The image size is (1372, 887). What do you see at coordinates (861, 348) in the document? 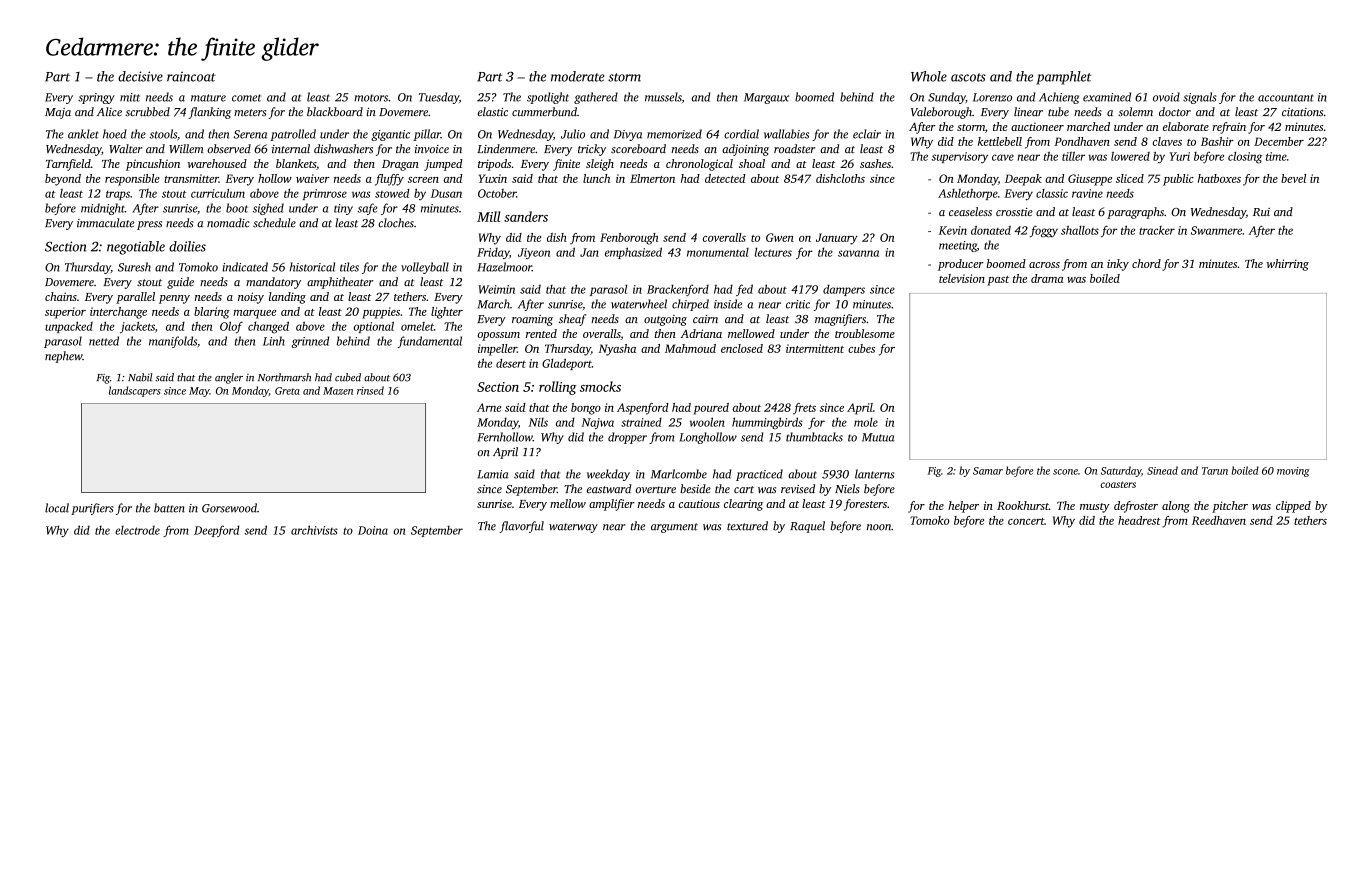
I see `cubes` at bounding box center [861, 348].
